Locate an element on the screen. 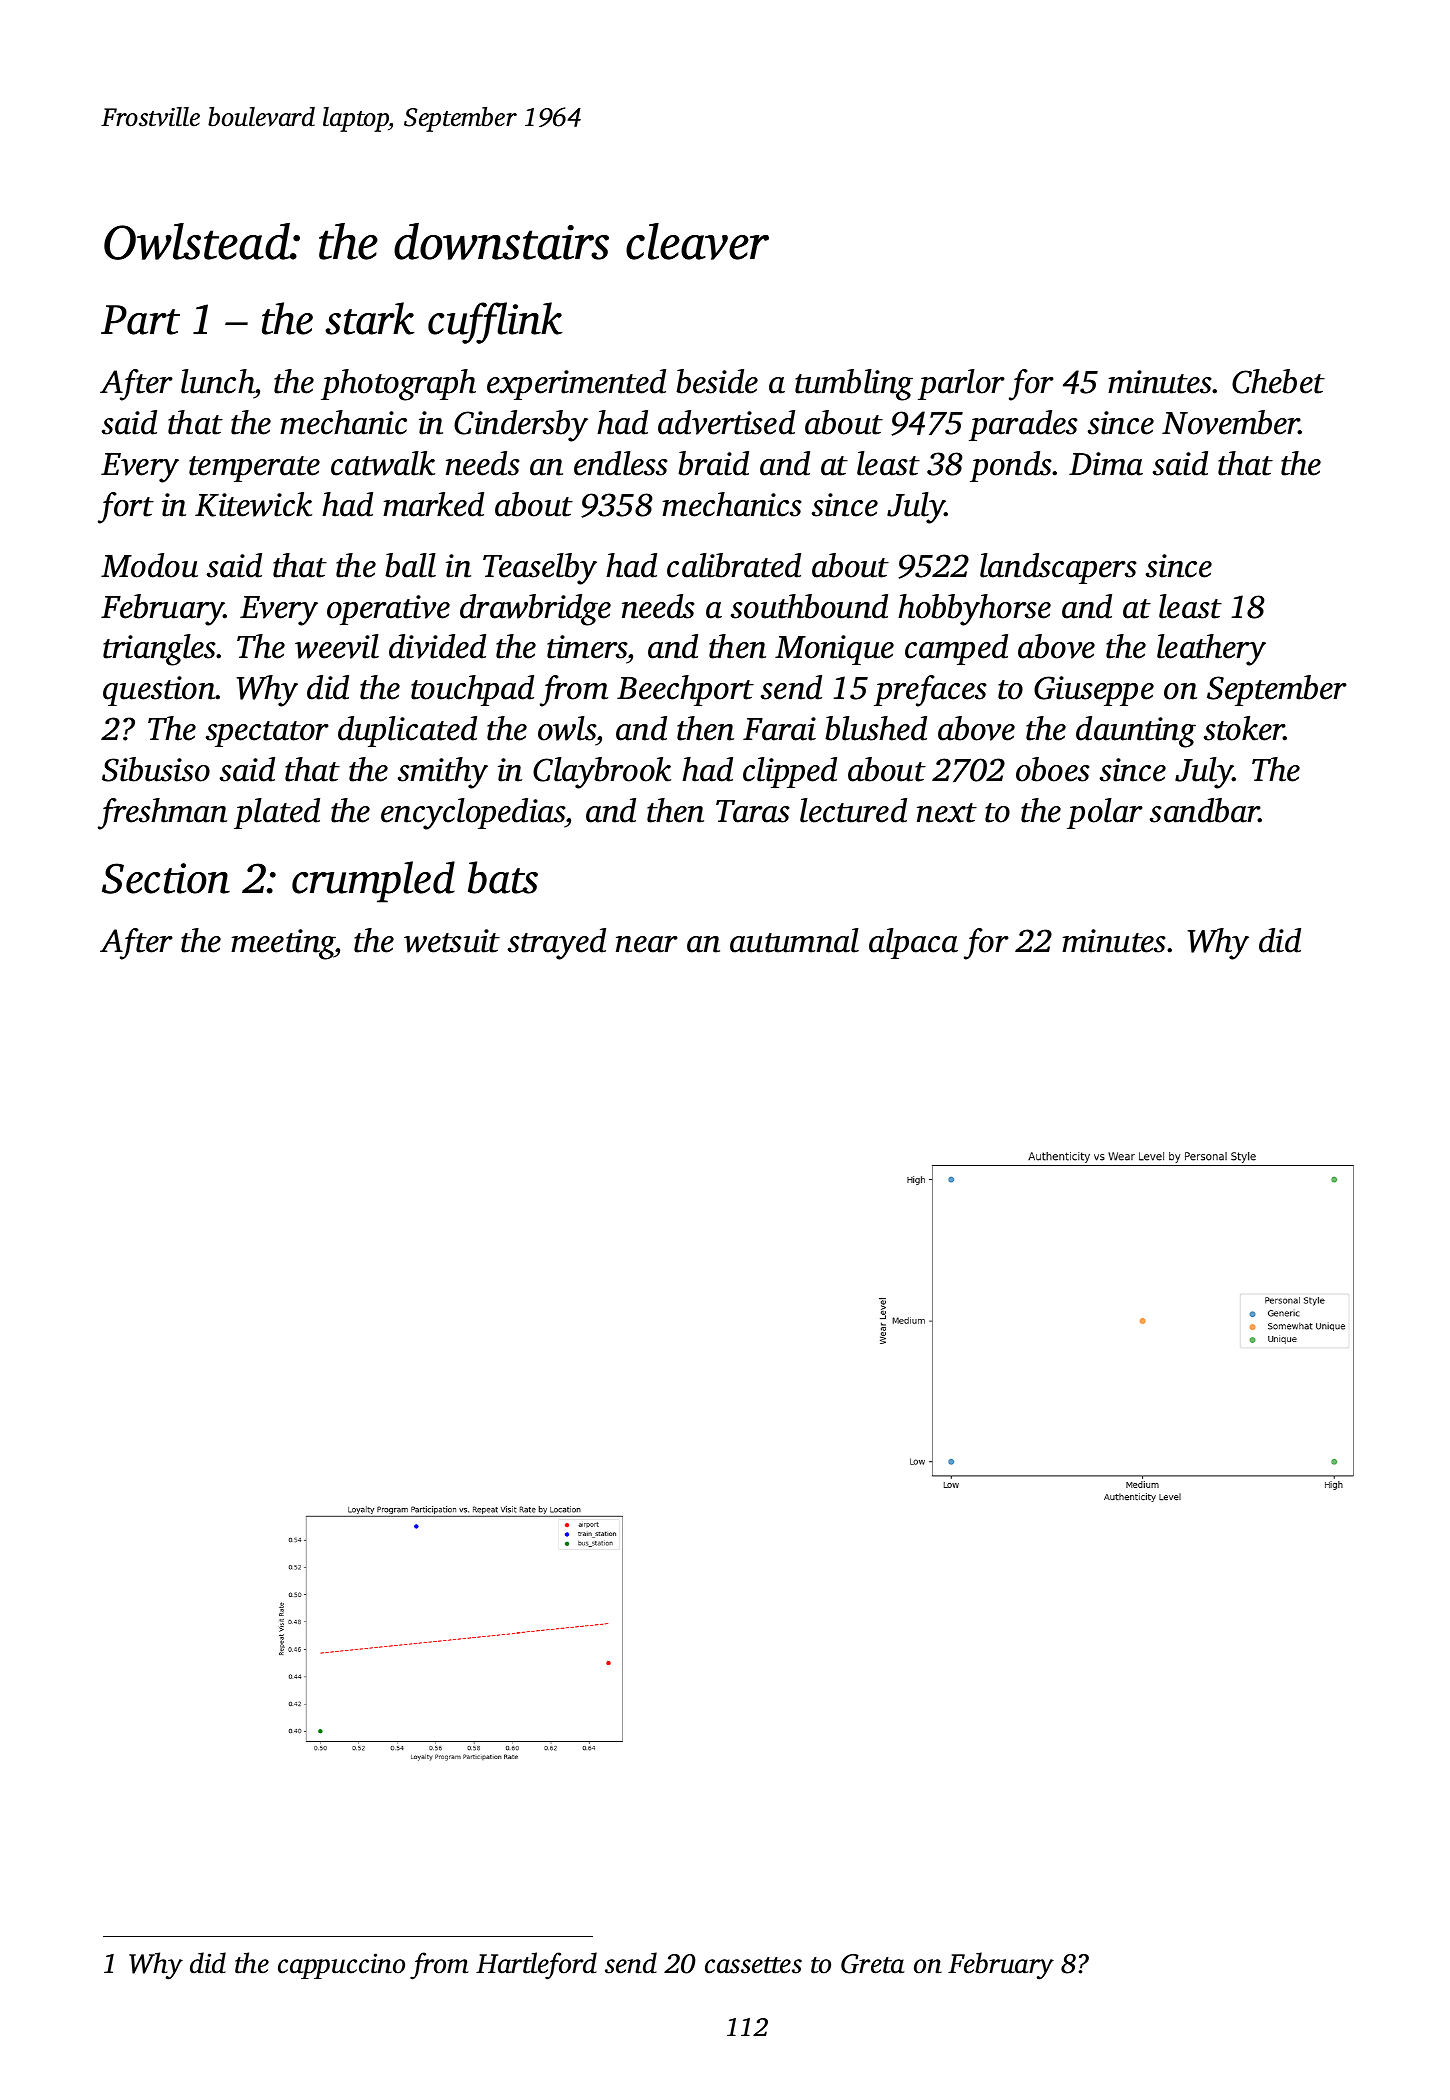 The height and width of the screenshot is (2100, 1450). Greta is located at coordinates (873, 1964).
